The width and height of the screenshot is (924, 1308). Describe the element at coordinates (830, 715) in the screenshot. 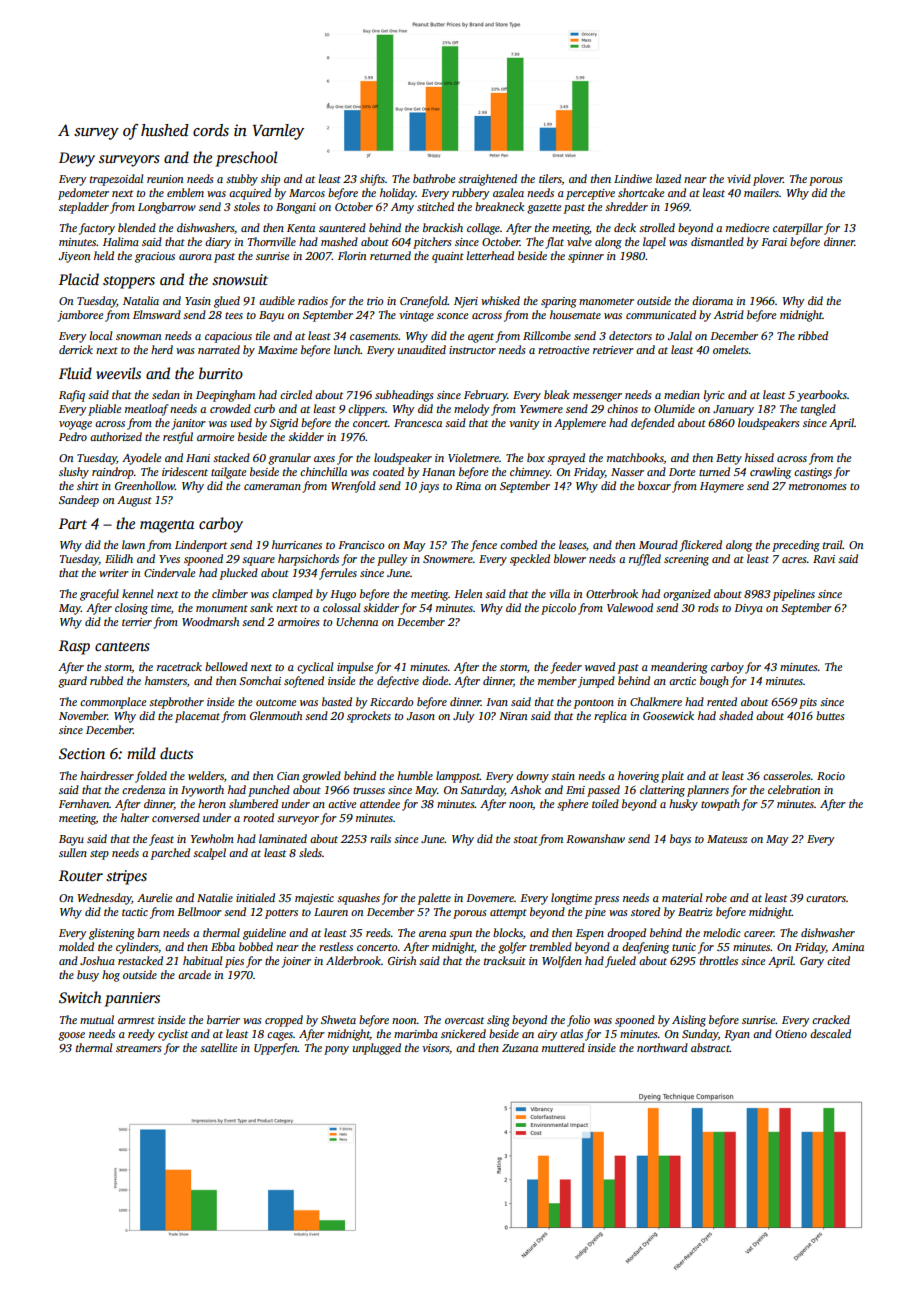

I see `buttes` at that location.
